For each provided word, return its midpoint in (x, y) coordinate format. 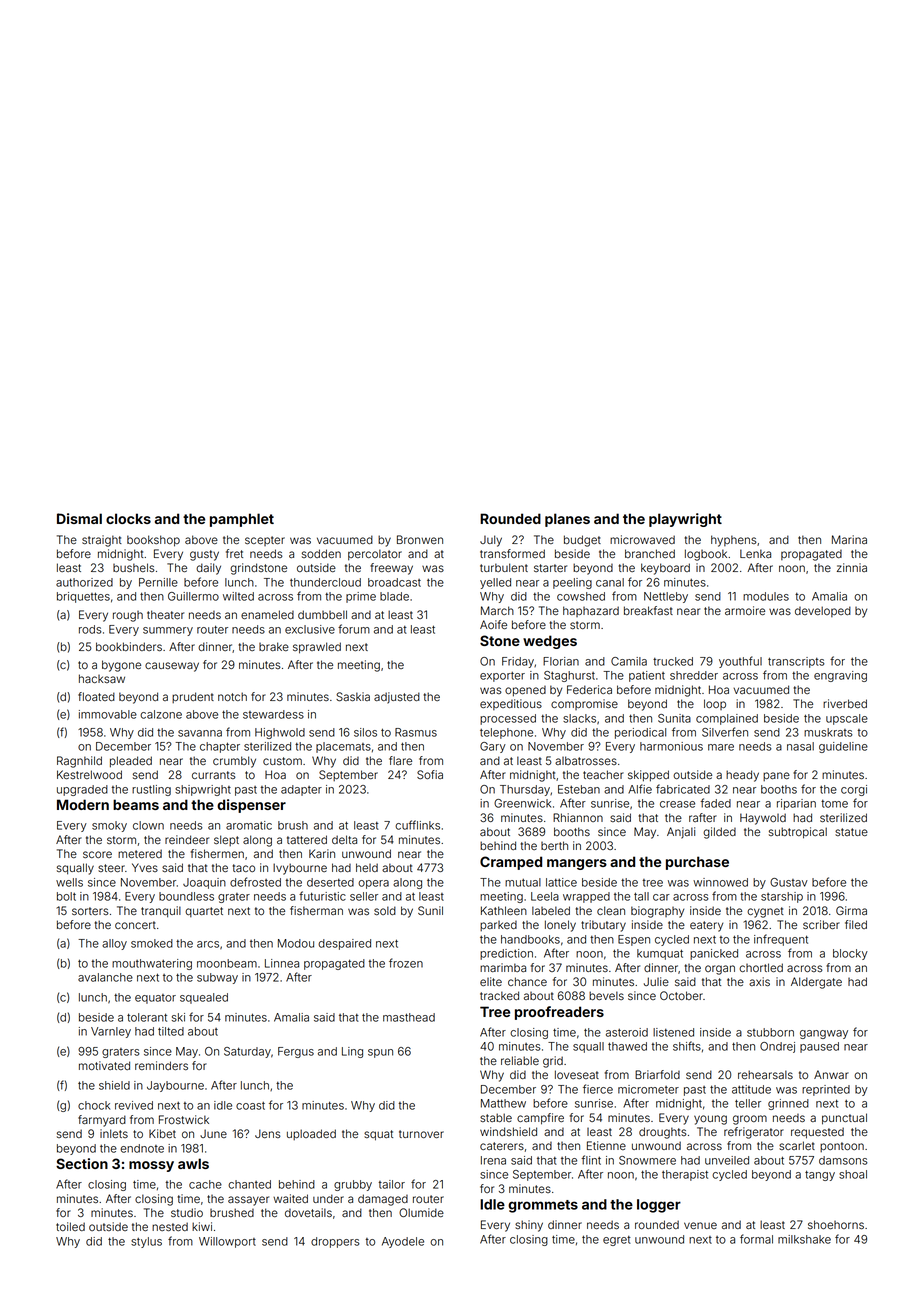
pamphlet (242, 520)
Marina (849, 539)
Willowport (227, 1242)
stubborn (770, 1032)
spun (380, 1053)
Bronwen (420, 539)
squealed (204, 998)
